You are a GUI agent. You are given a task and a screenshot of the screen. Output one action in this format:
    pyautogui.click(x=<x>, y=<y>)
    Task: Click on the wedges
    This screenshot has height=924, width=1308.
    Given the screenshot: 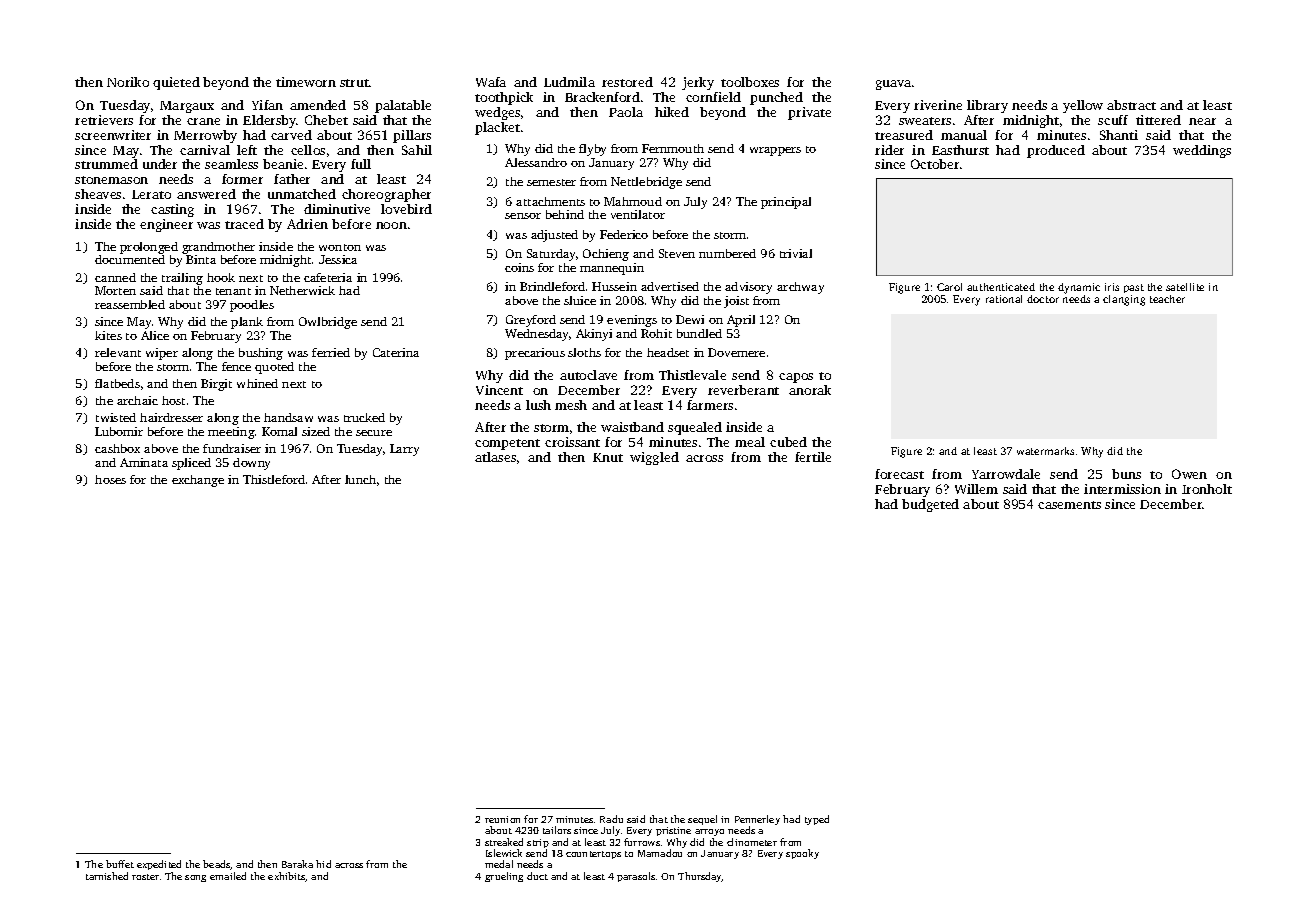 What is the action you would take?
    pyautogui.click(x=497, y=113)
